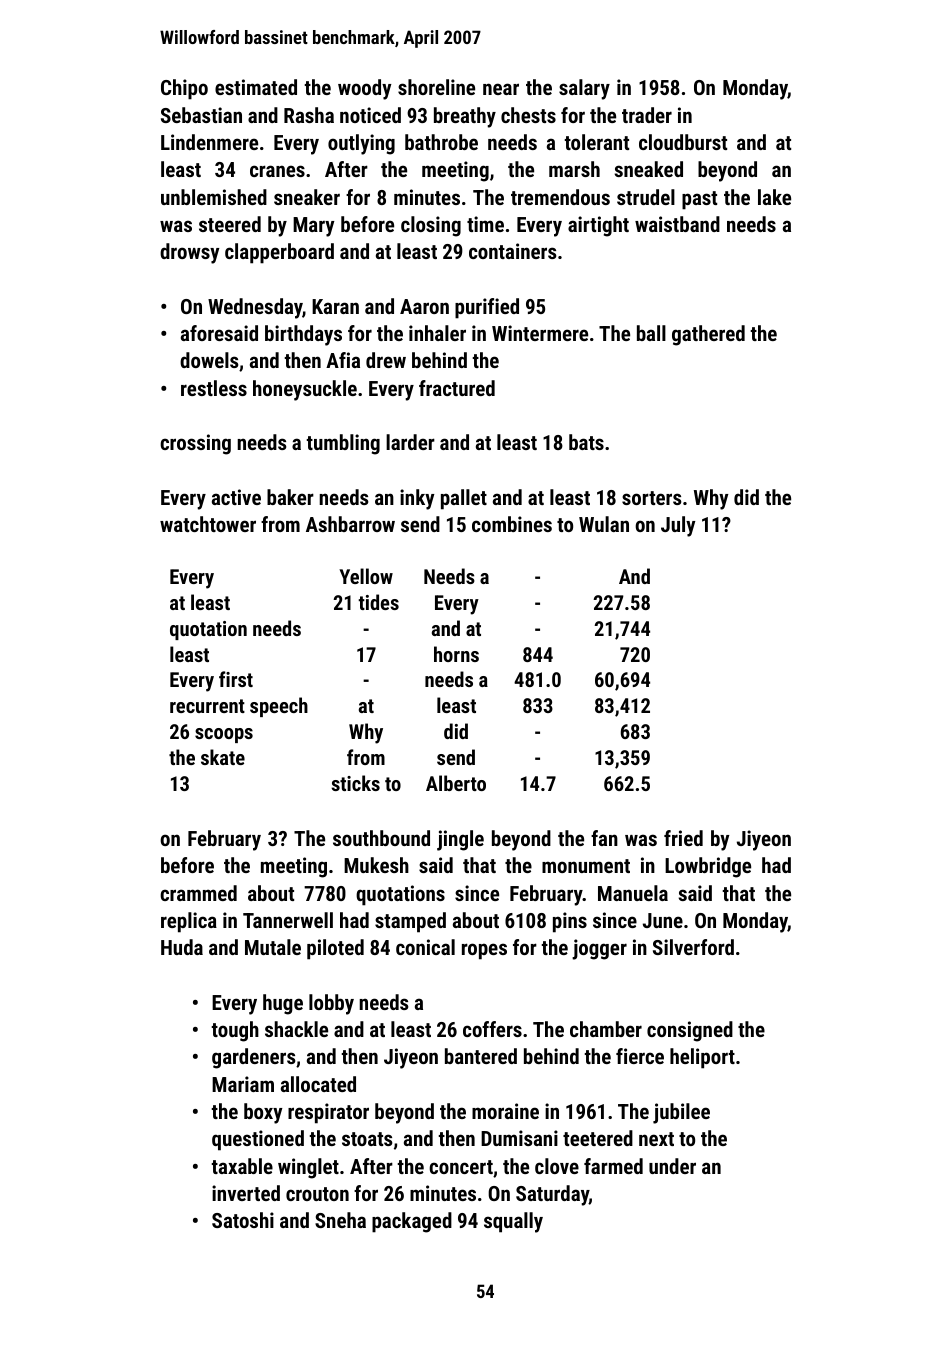 The image size is (952, 1351). I want to click on estimated, so click(256, 87).
